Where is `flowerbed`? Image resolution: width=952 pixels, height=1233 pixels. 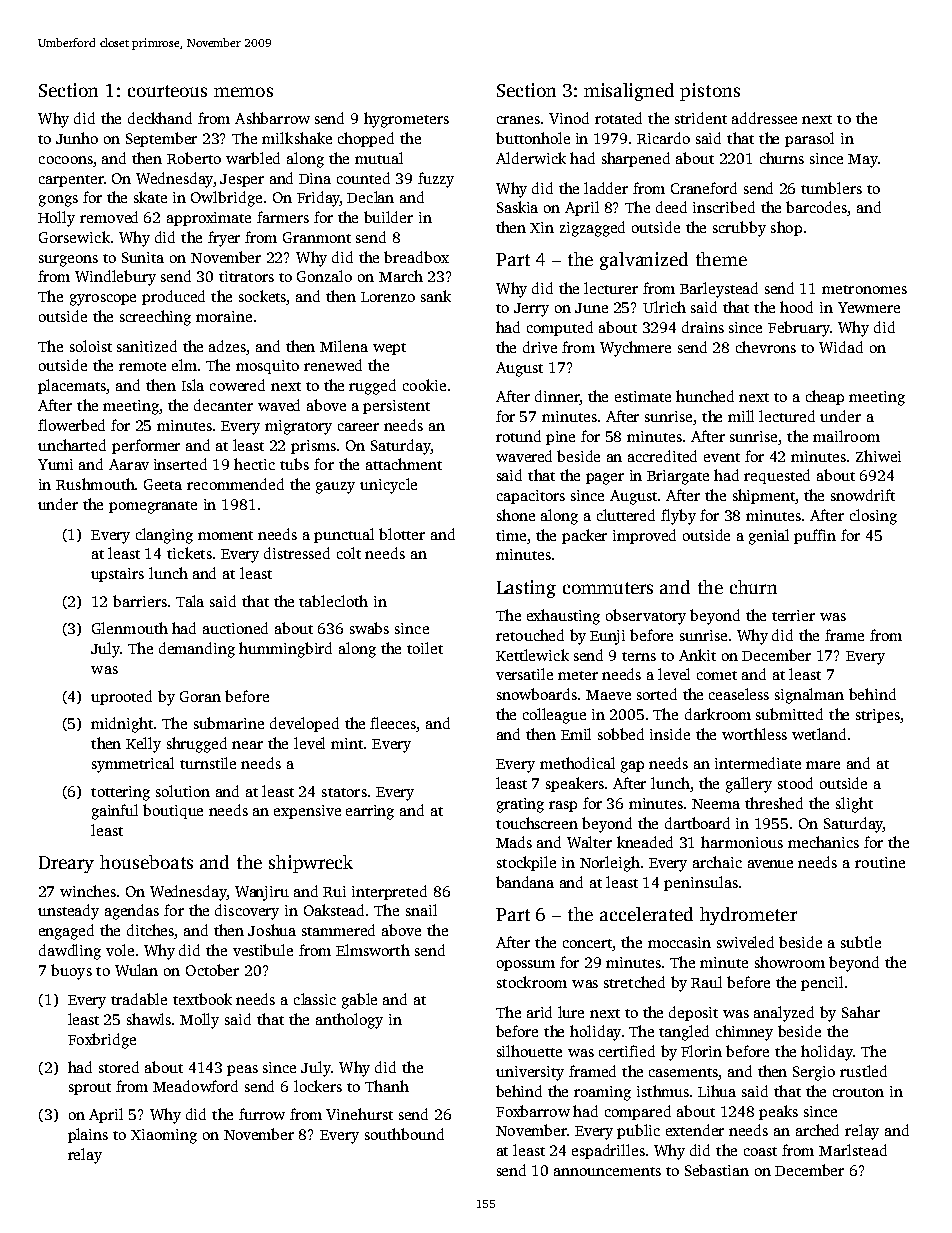 flowerbed is located at coordinates (71, 425).
